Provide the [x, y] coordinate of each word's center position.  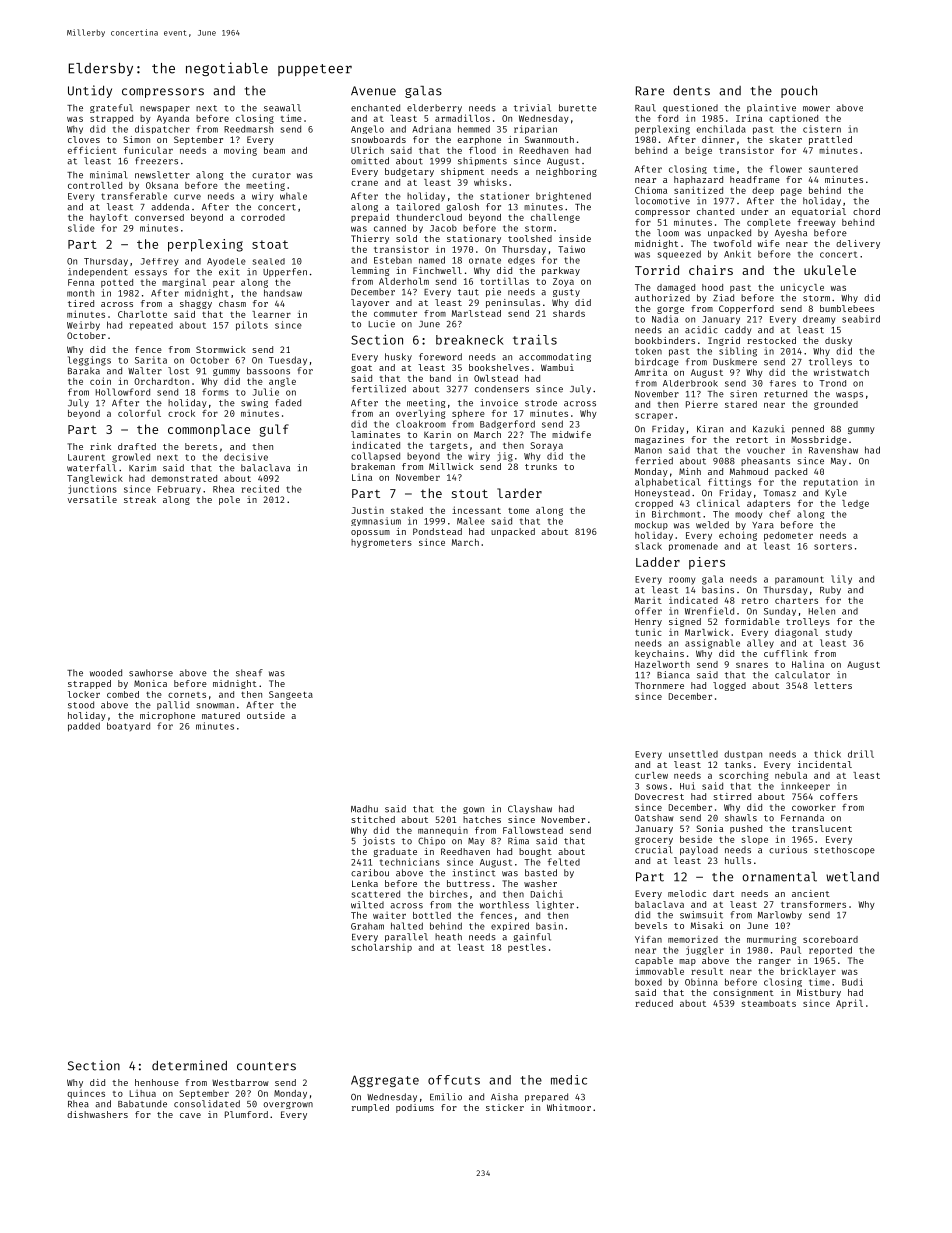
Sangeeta [291, 695]
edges [521, 260]
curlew [651, 775]
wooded [106, 673]
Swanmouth [549, 139]
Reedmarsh [248, 129]
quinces [86, 1094]
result [707, 971]
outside [266, 715]
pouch [799, 92]
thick [827, 754]
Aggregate [385, 1081]
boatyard [128, 726]
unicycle [802, 288]
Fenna [81, 282]
